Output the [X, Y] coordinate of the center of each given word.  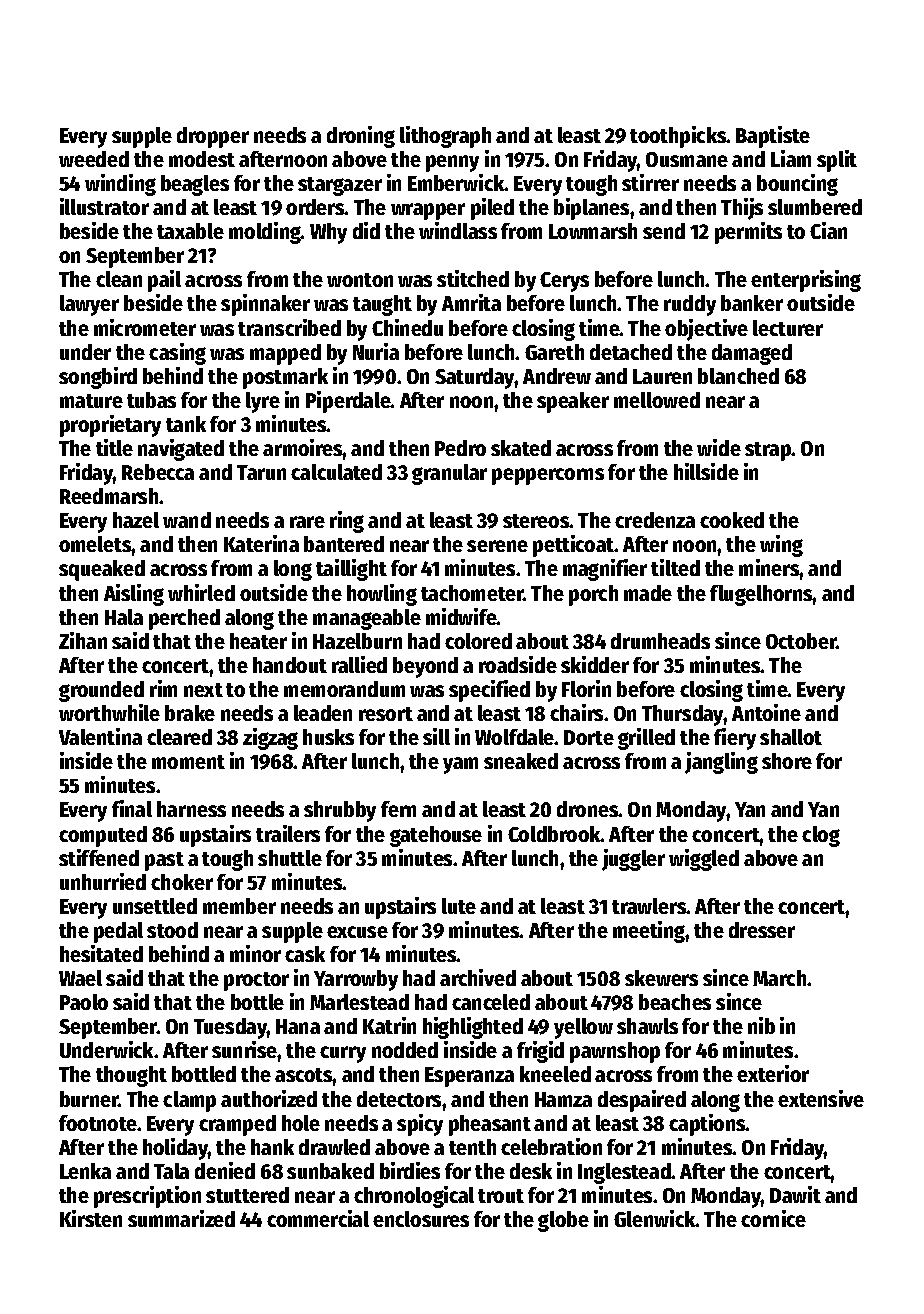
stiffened [99, 857]
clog [821, 836]
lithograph [445, 137]
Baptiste [773, 137]
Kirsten [91, 1218]
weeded [94, 159]
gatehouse [436, 836]
